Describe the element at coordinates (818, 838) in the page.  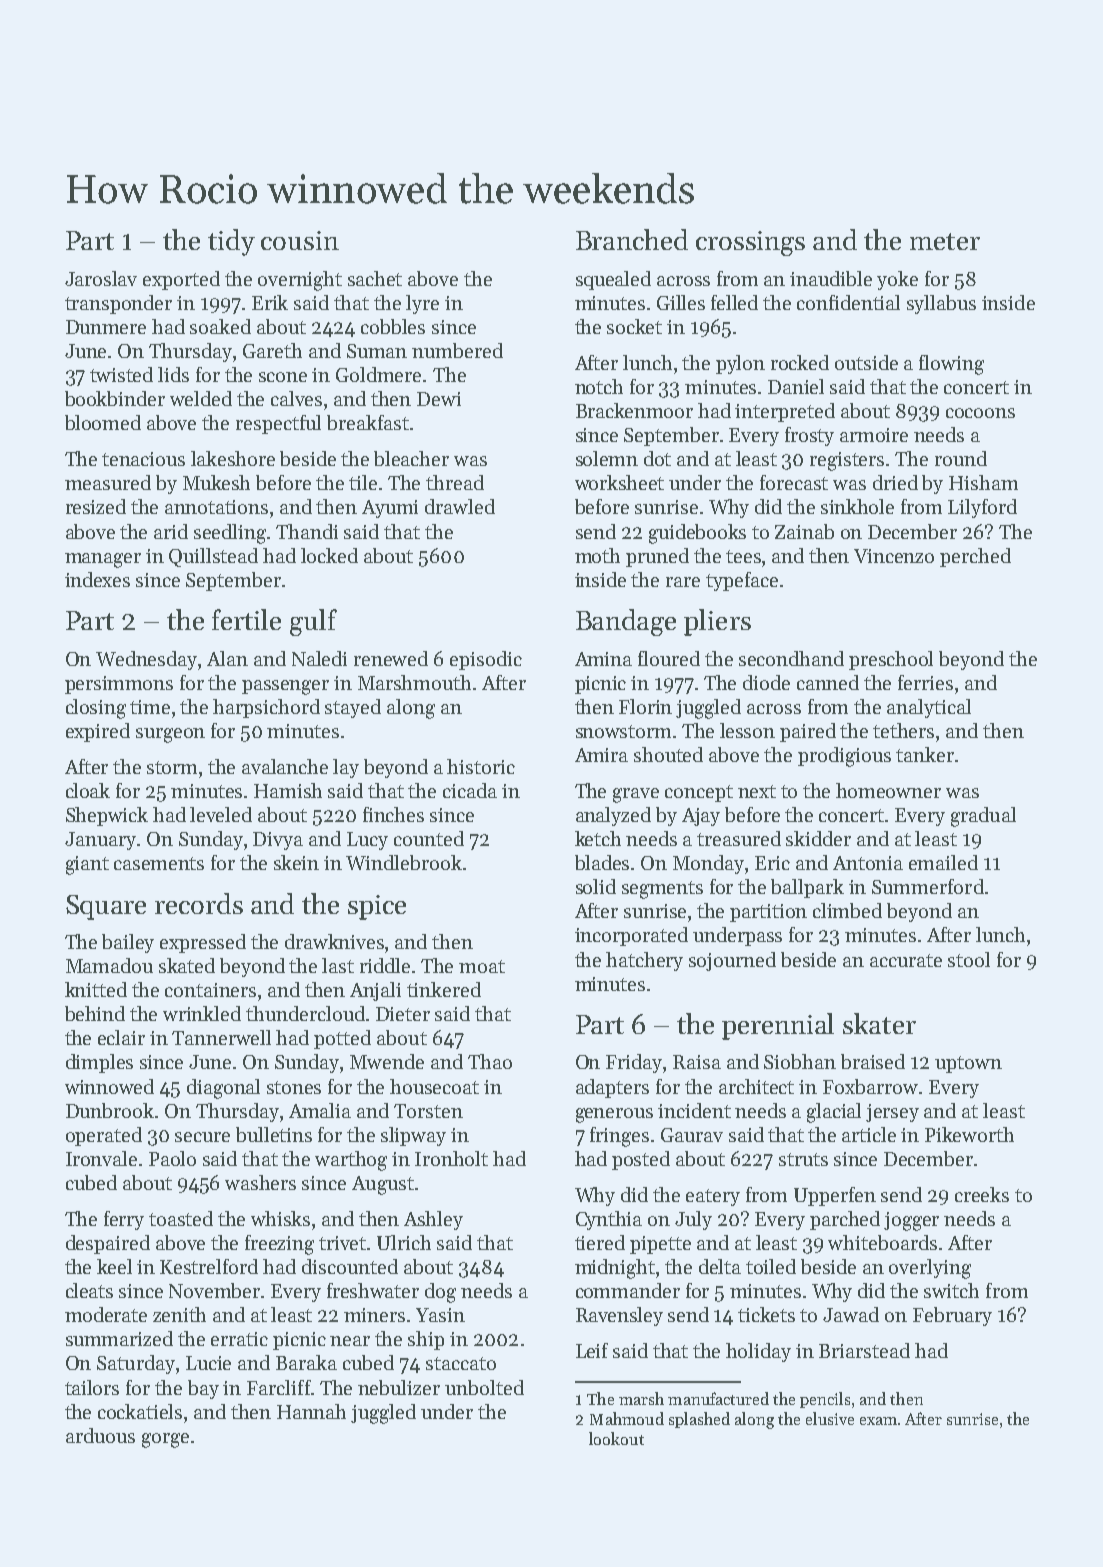
I see `skidder` at that location.
